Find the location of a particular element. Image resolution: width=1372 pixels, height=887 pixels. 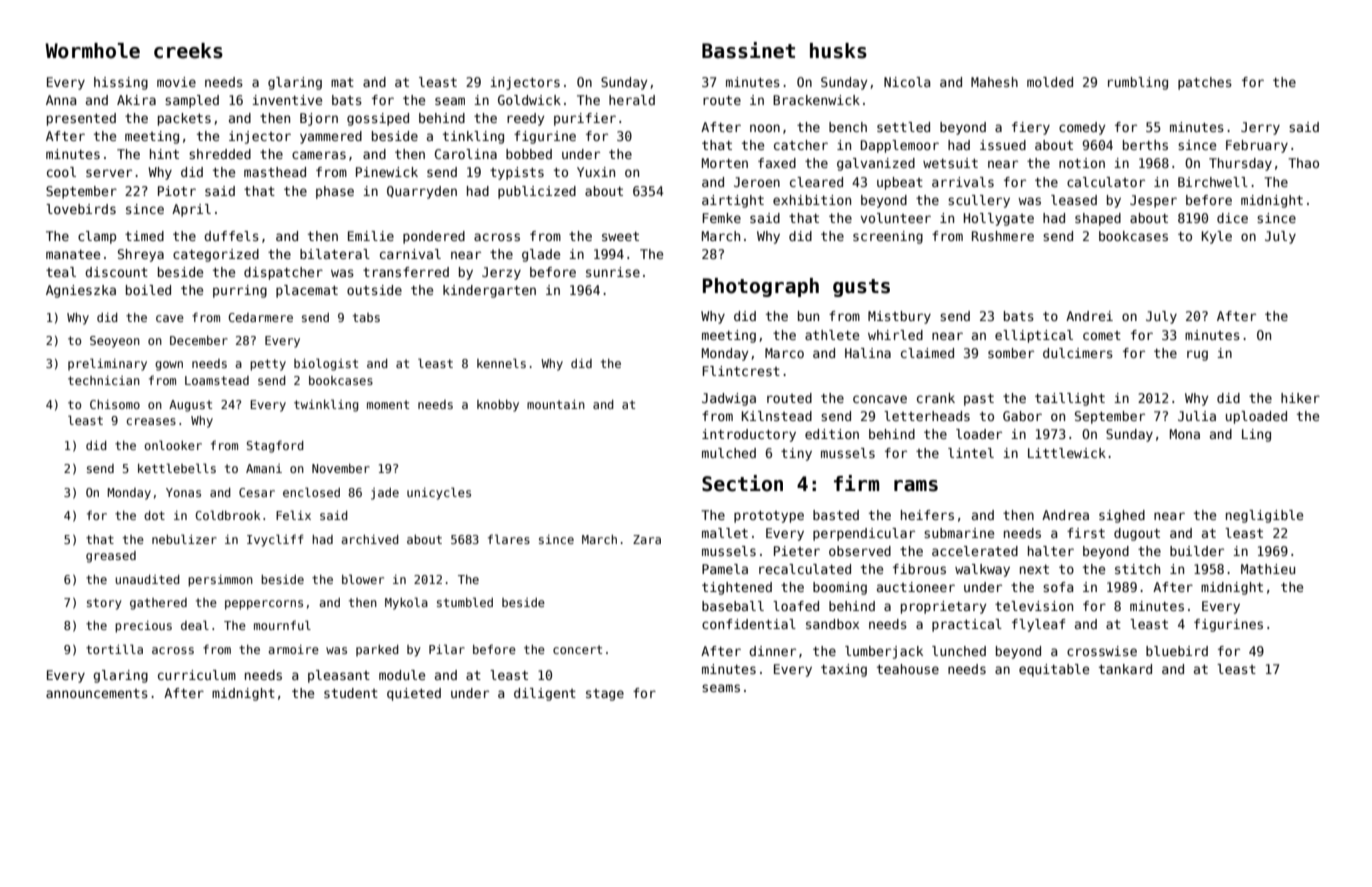

mournful is located at coordinates (282, 625).
